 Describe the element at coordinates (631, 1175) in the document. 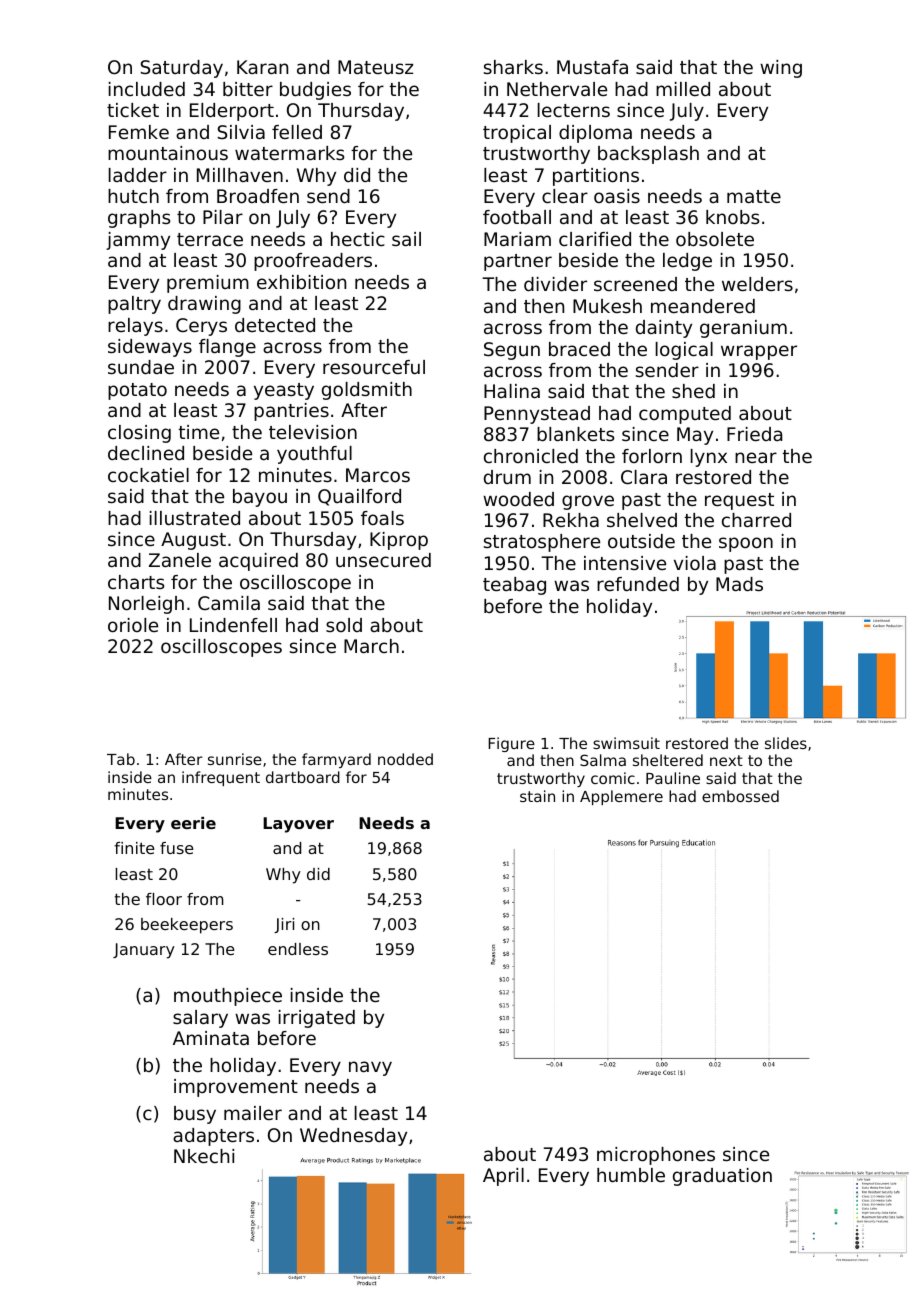

I see `humble` at that location.
